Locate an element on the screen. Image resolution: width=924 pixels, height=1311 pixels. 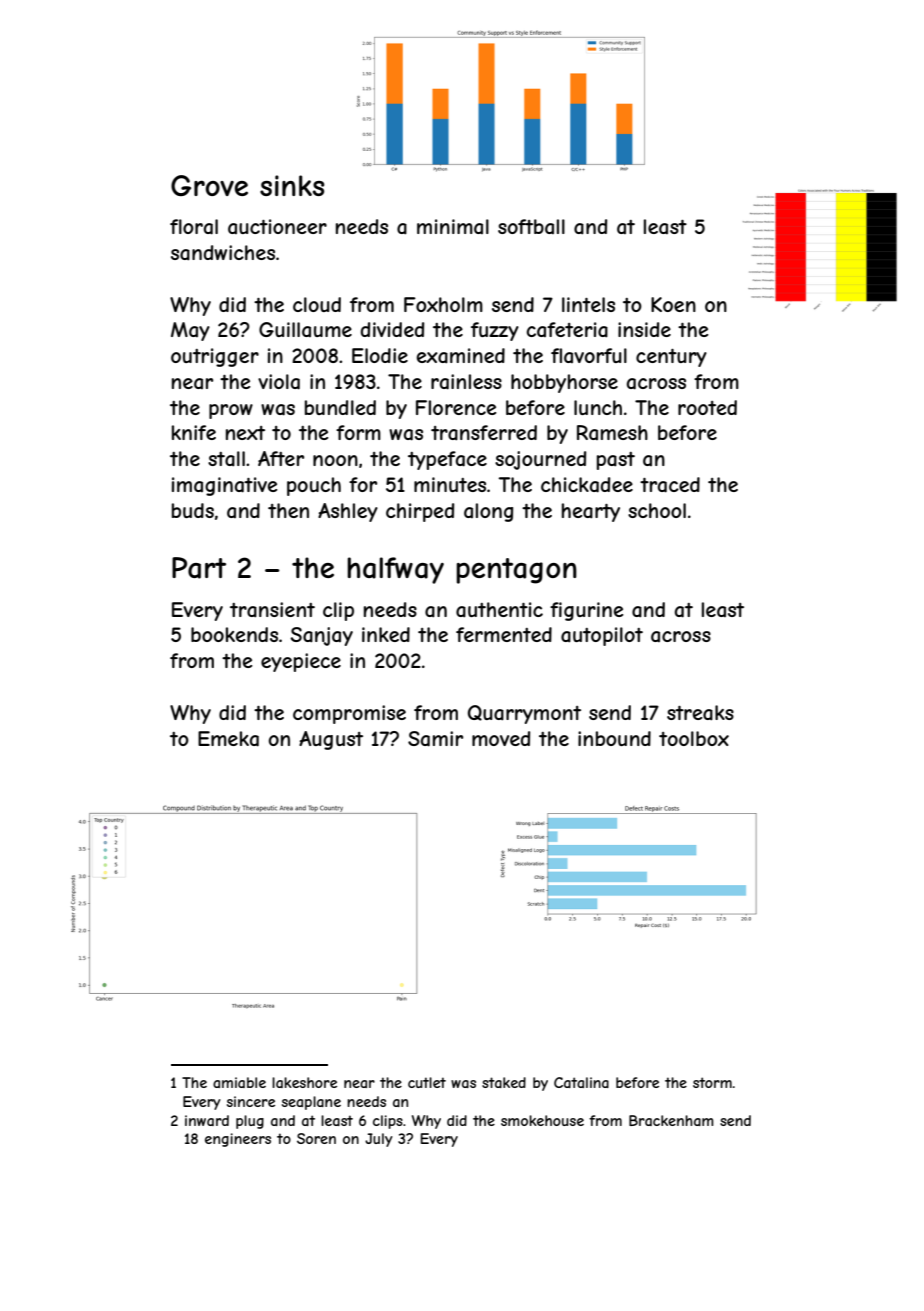
softball is located at coordinates (531, 226).
